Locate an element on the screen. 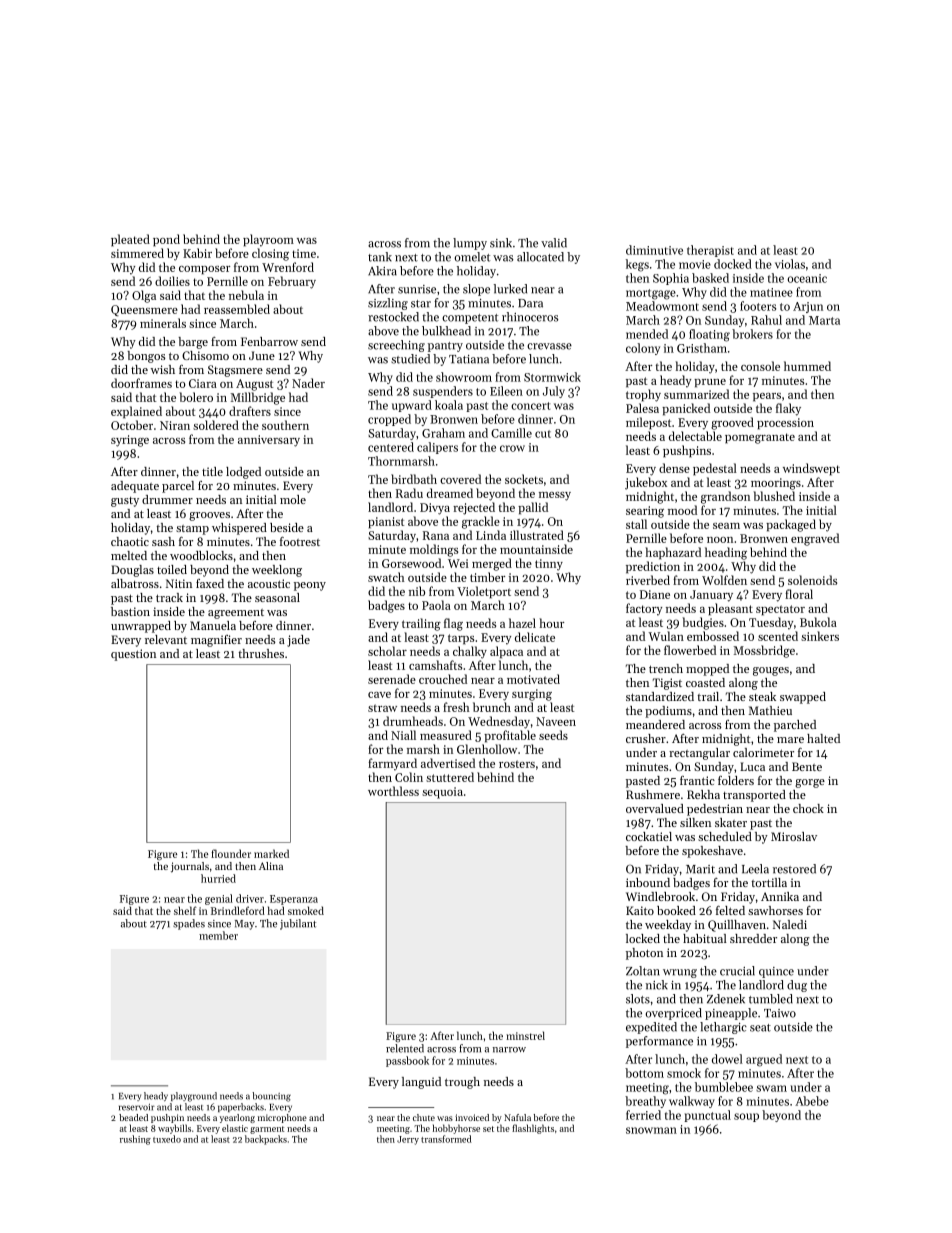 This screenshot has height=1233, width=952. backpacks is located at coordinates (266, 1140).
